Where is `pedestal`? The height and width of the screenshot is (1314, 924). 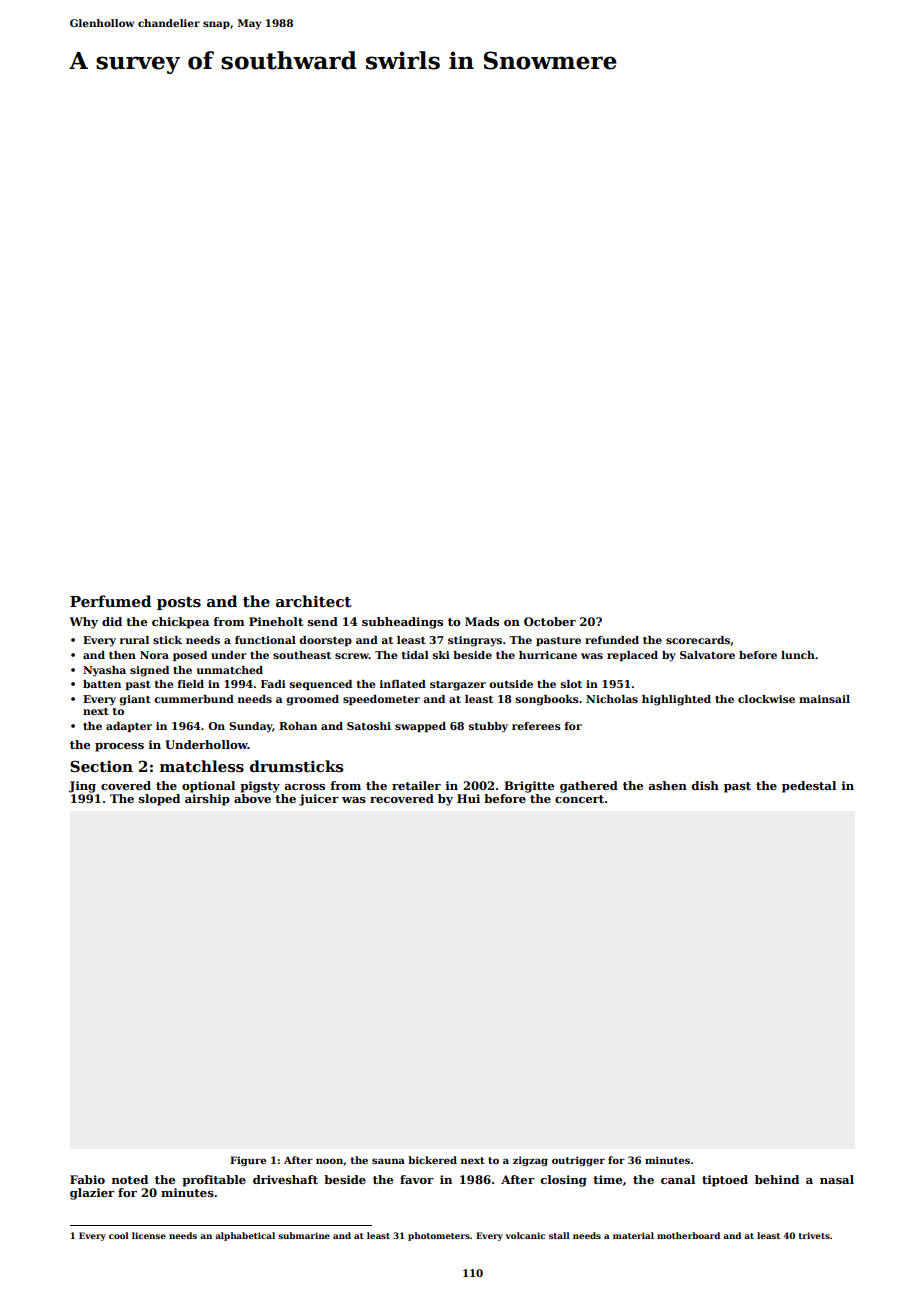
pedestal is located at coordinates (809, 787).
